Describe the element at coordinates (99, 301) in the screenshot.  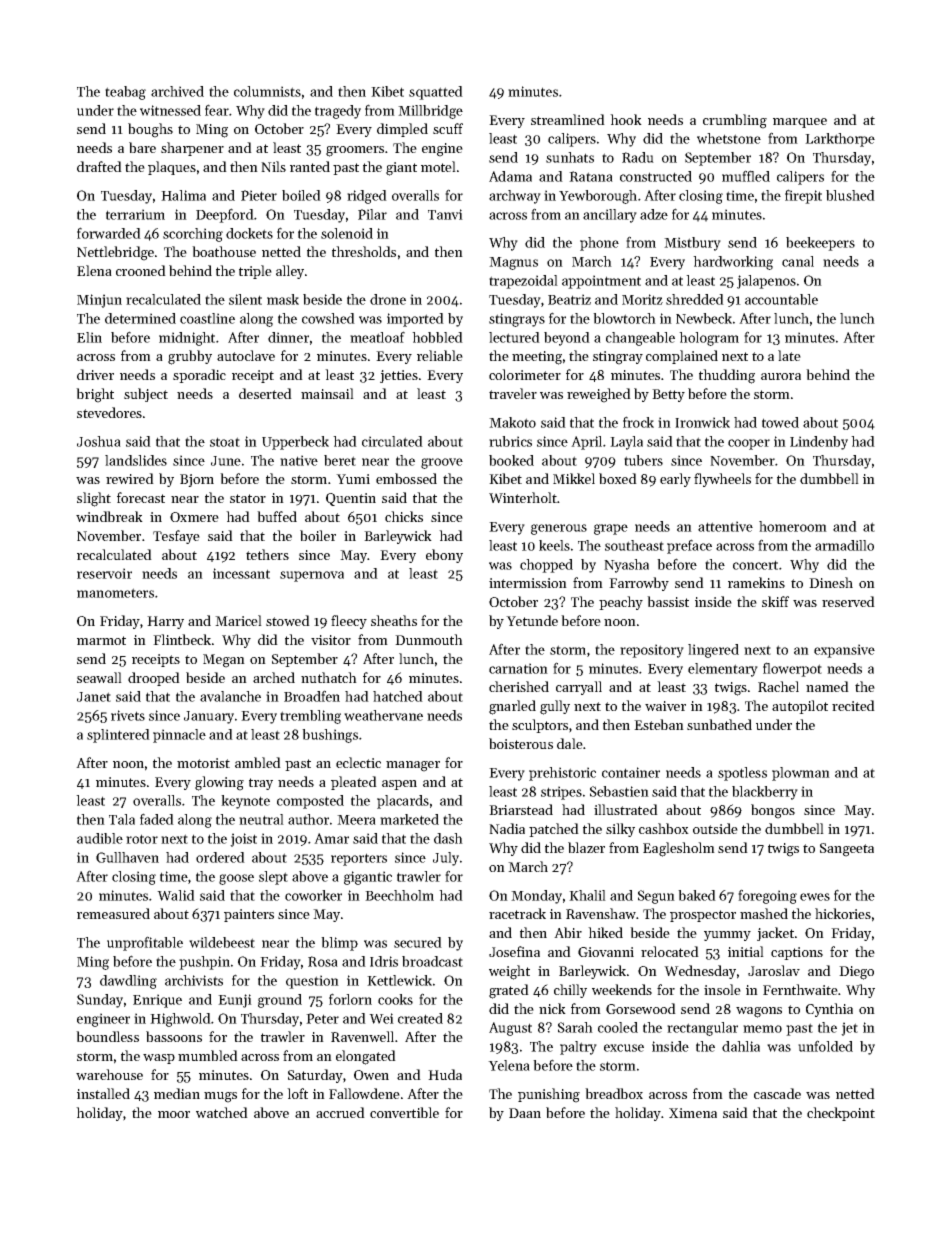
I see `Minjun` at that location.
